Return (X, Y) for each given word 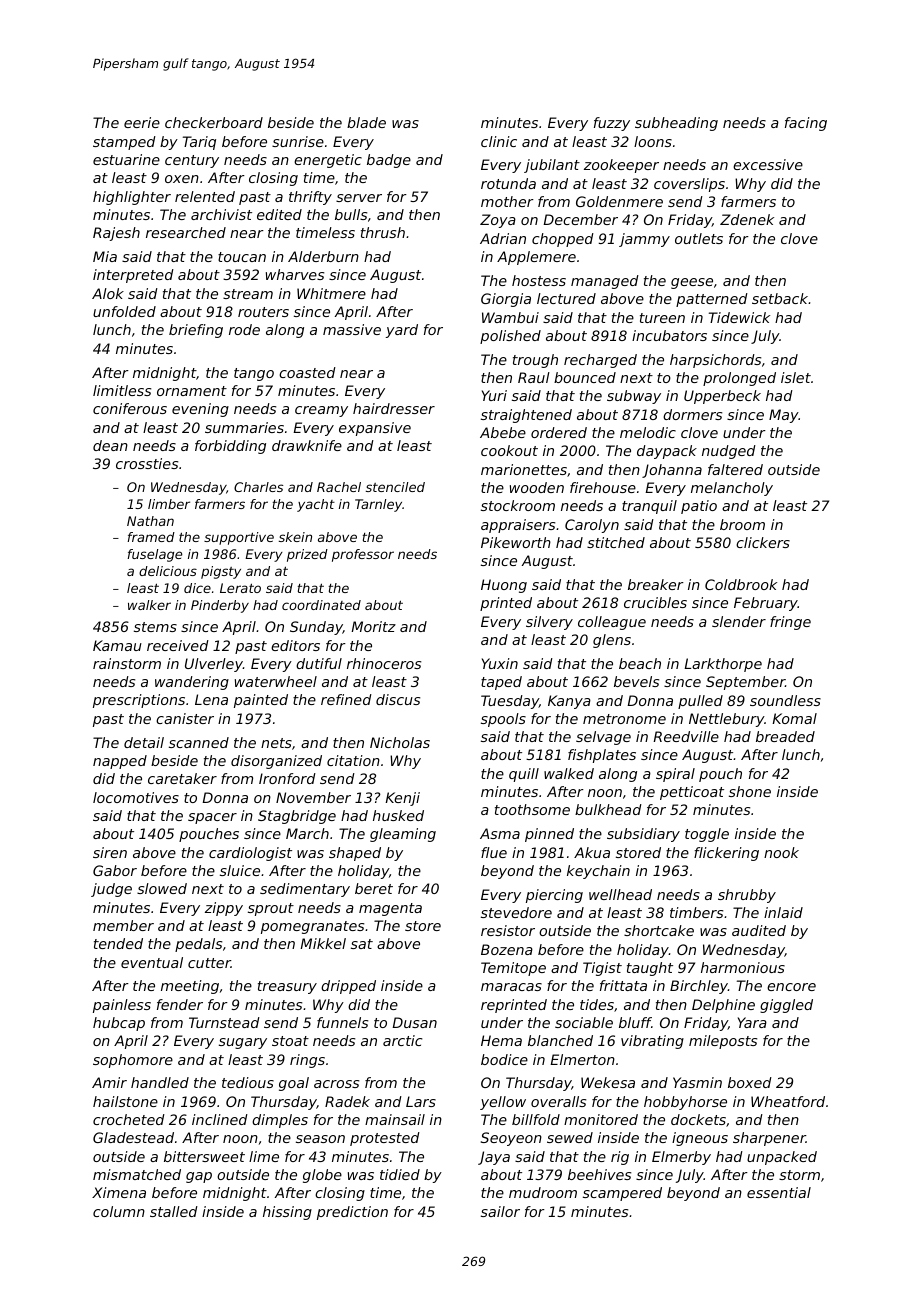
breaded (785, 736)
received (178, 645)
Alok (108, 293)
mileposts (723, 1042)
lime (264, 1156)
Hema (501, 1040)
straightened (526, 416)
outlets (699, 238)
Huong (504, 586)
